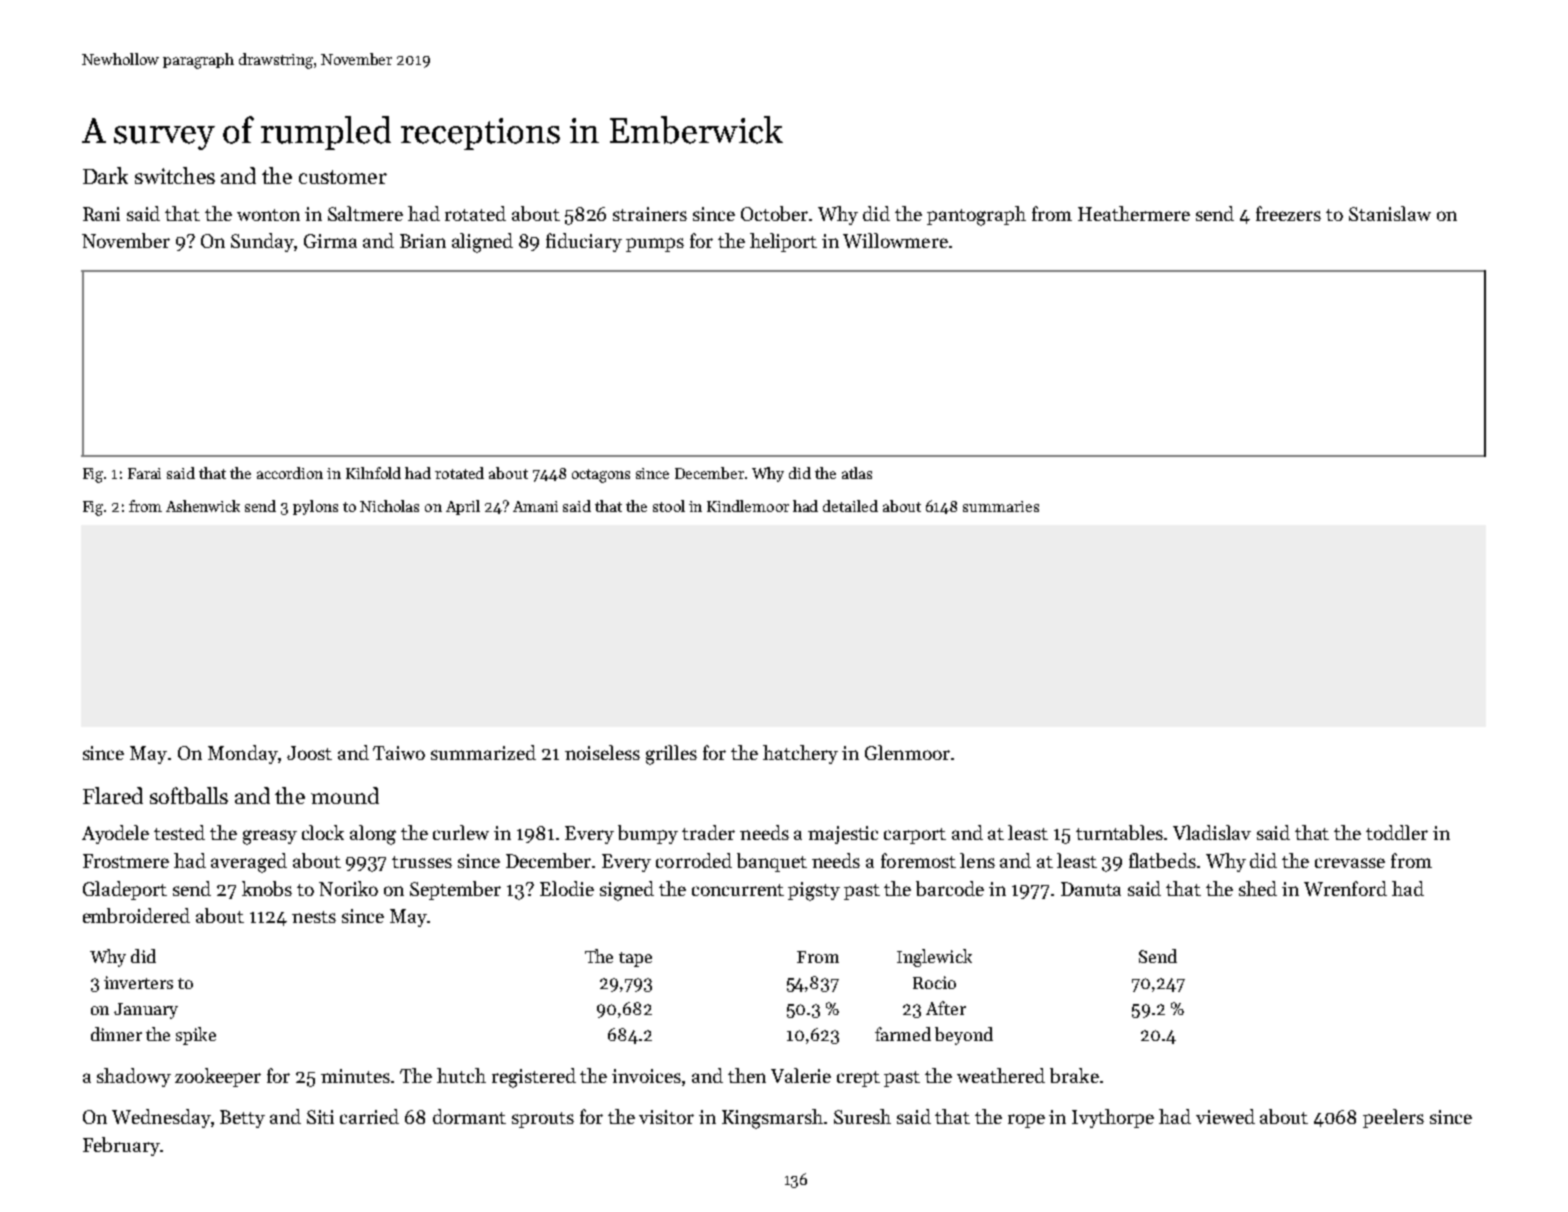  Describe the element at coordinates (775, 213) in the page. I see `October` at that location.
